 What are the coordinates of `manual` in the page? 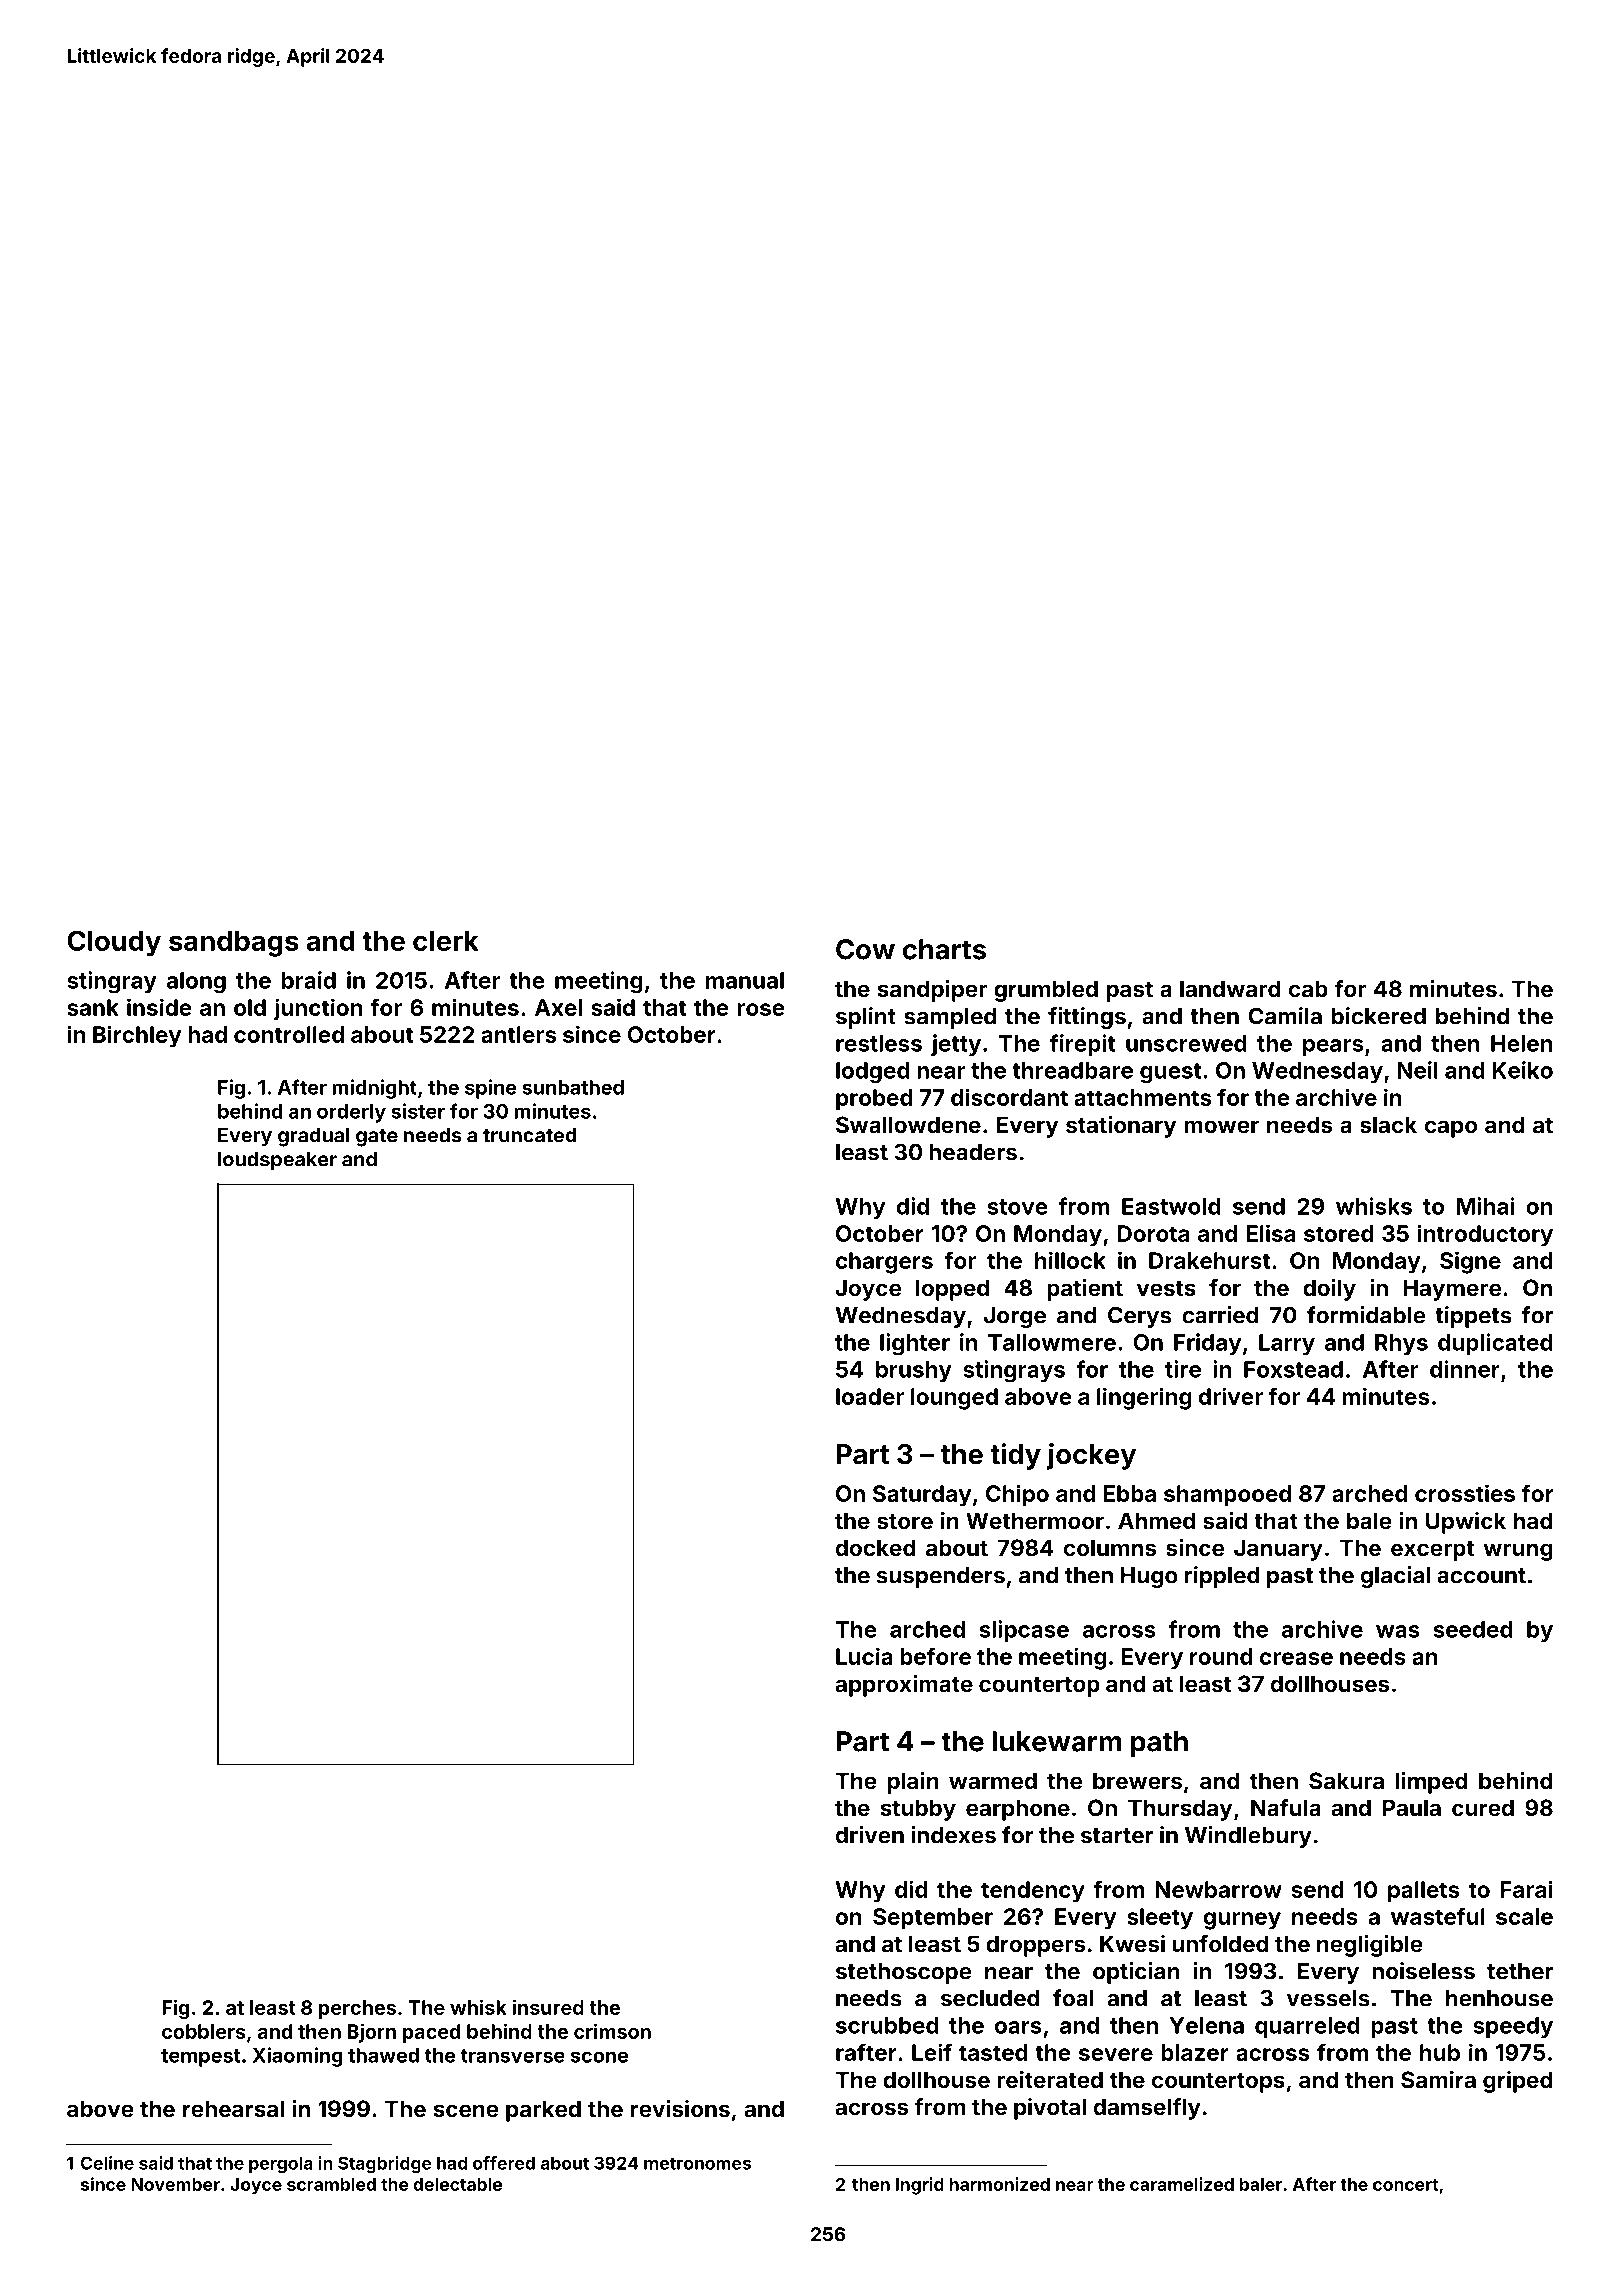 It's located at (745, 980).
